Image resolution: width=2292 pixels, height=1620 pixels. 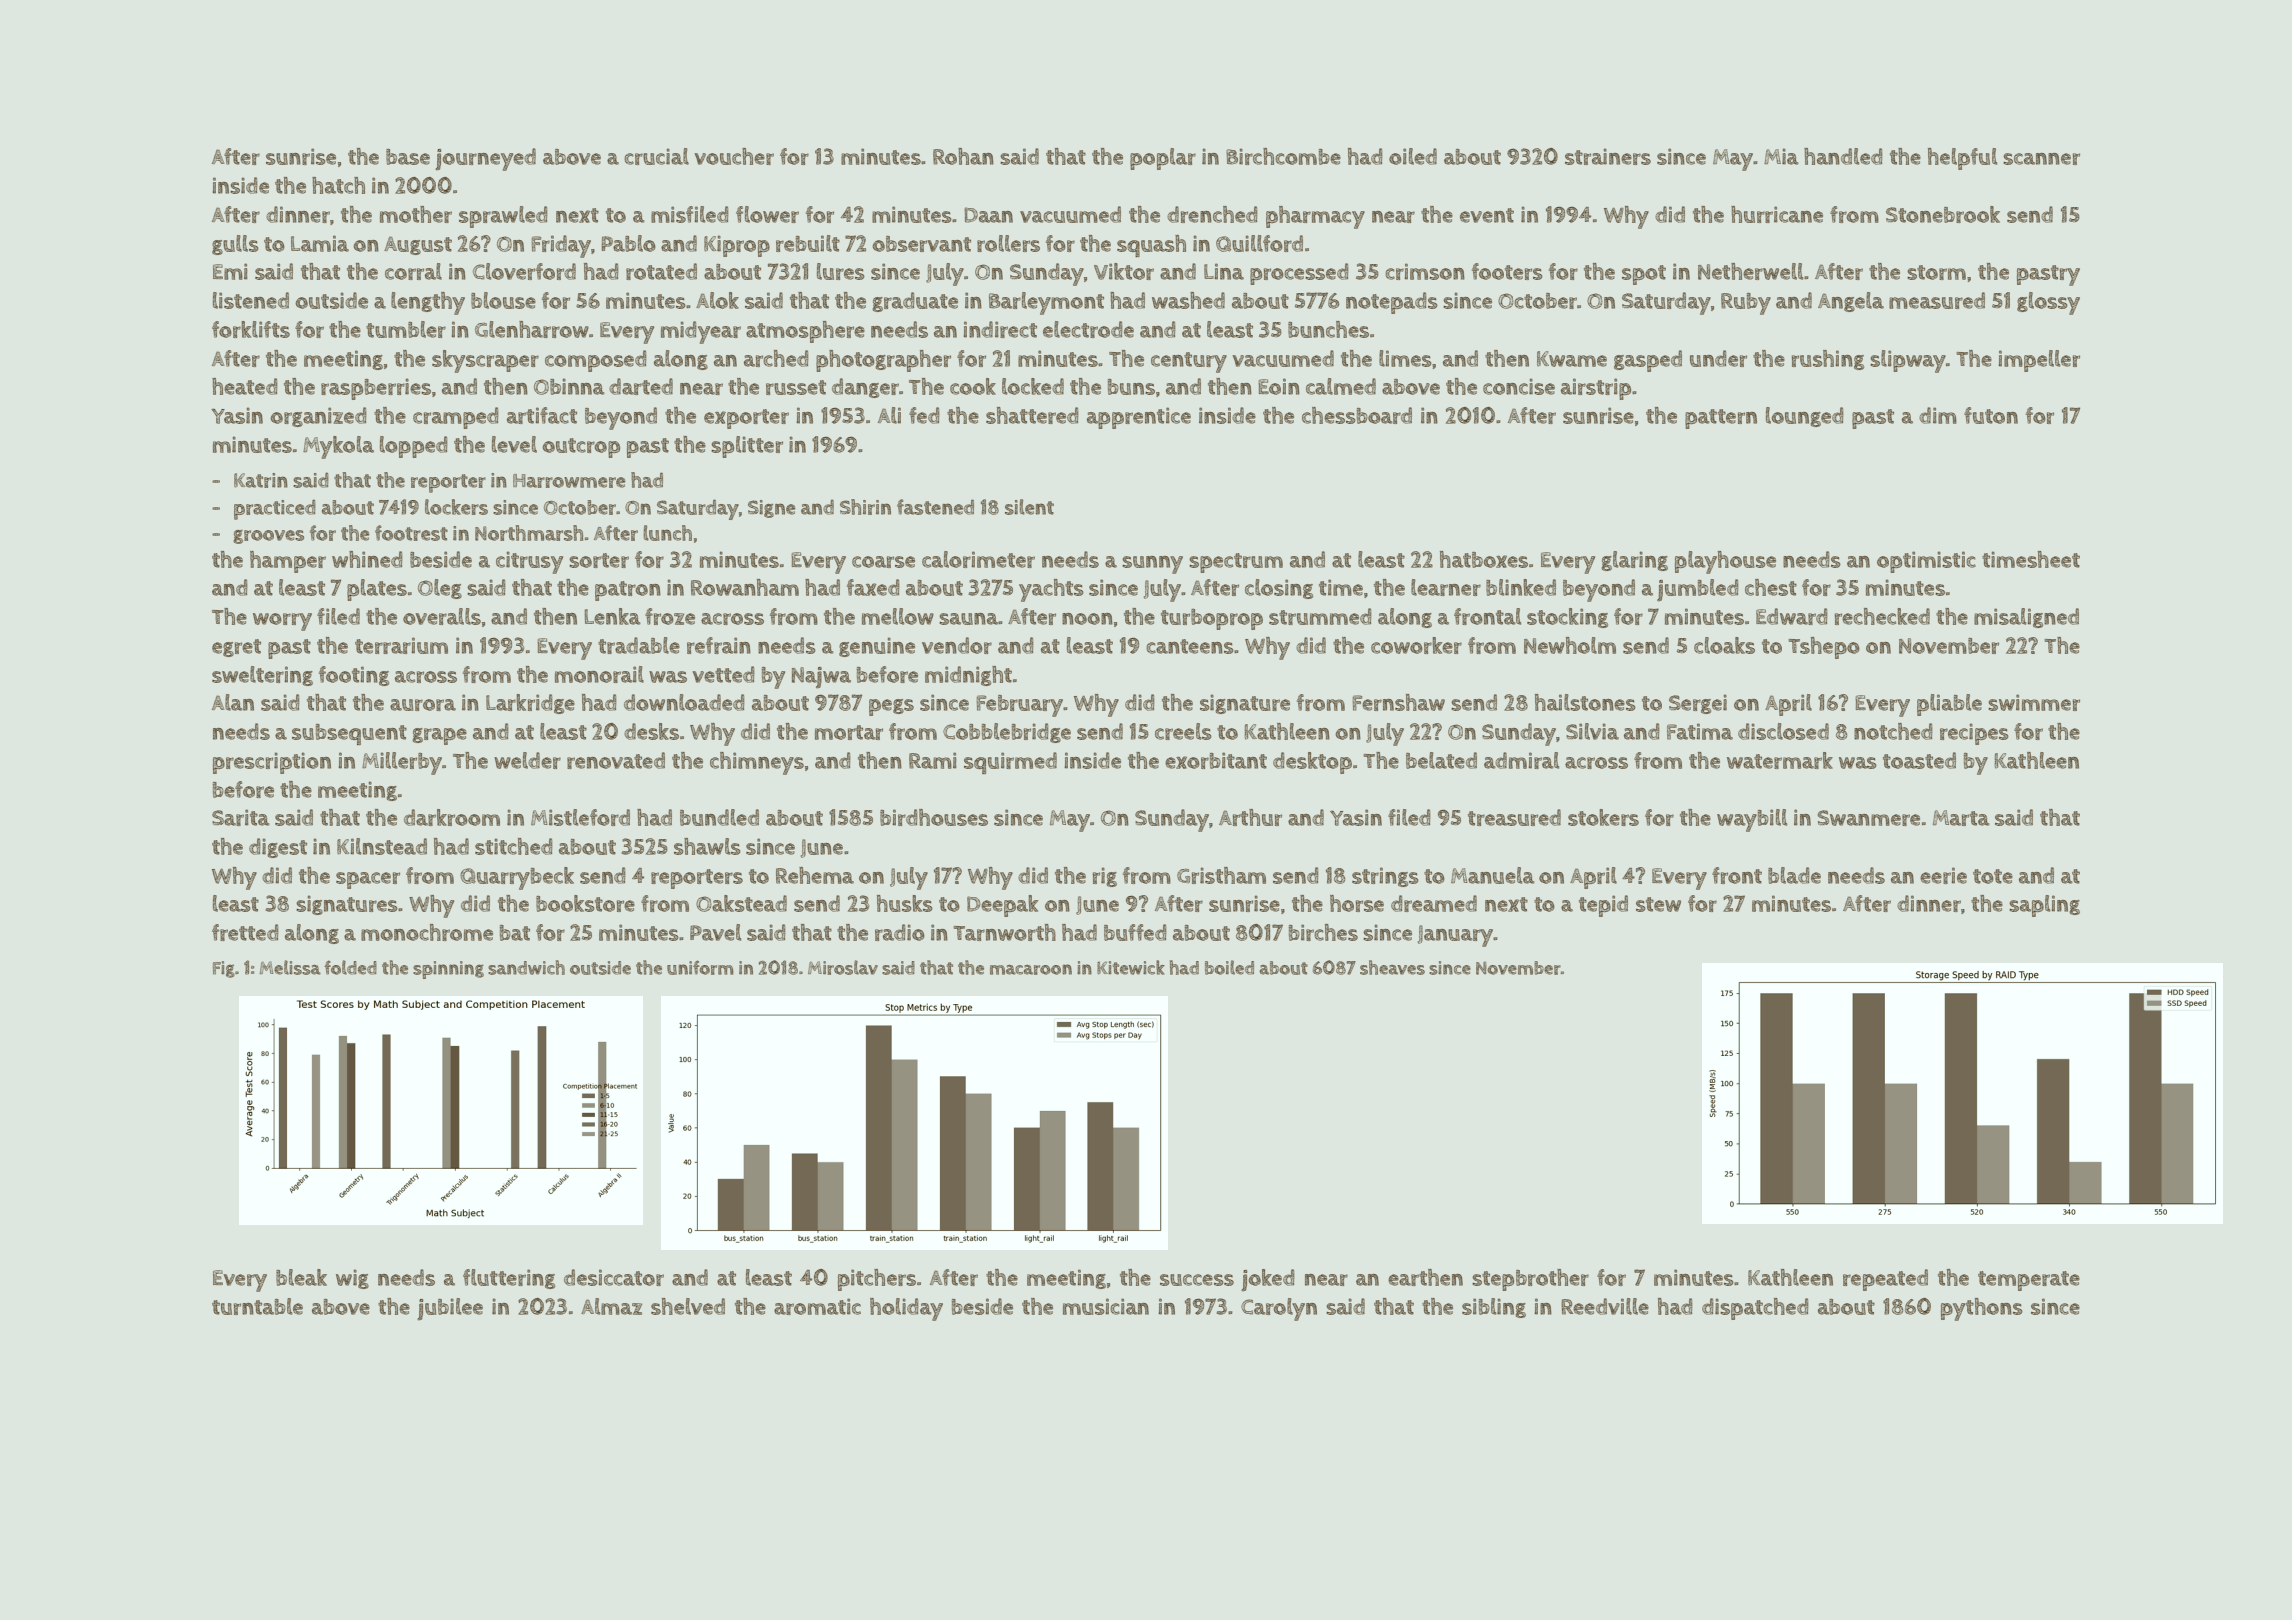 What do you see at coordinates (509, 1279) in the screenshot?
I see `fluttering` at bounding box center [509, 1279].
